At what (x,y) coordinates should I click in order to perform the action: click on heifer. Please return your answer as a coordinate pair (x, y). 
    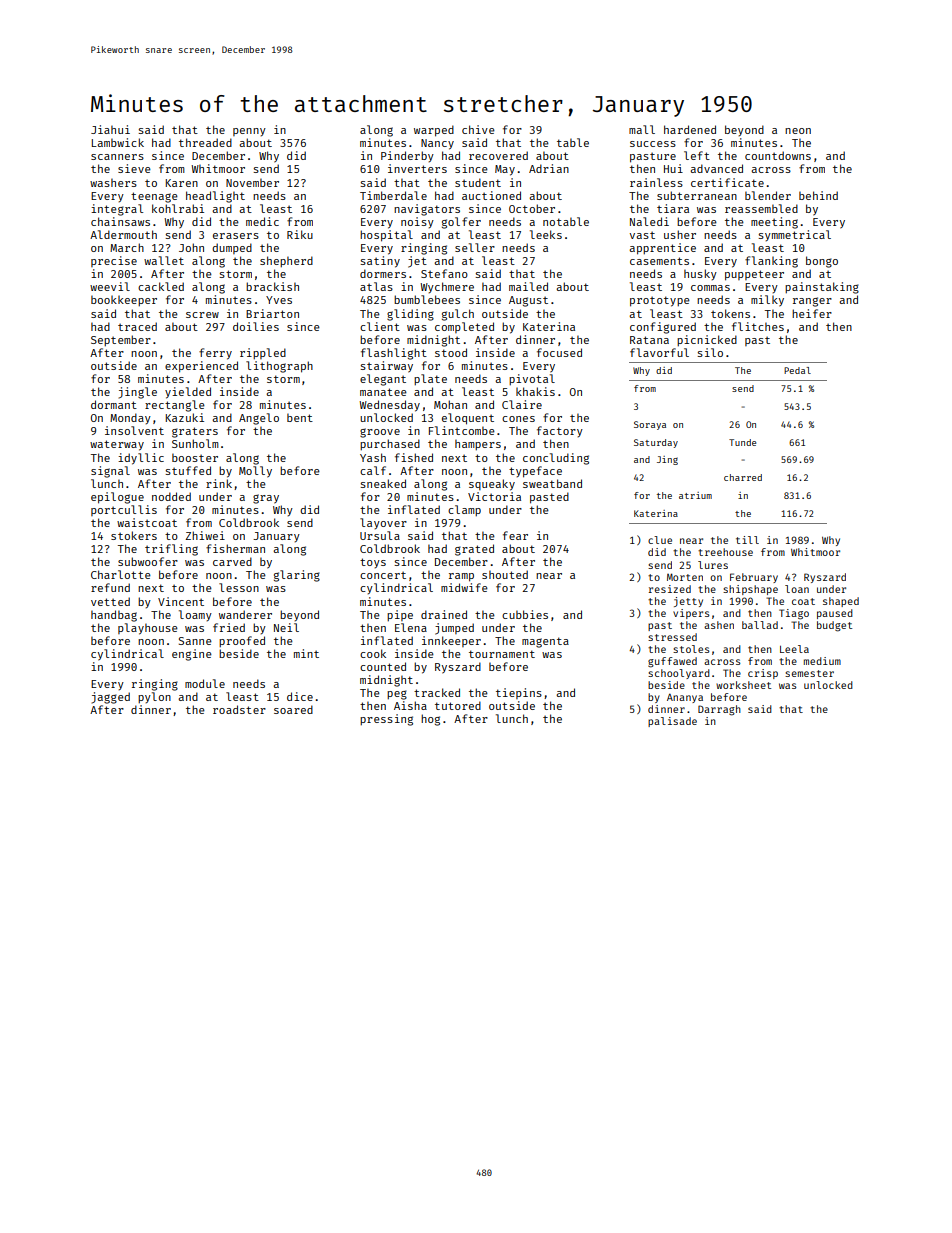
    Looking at the image, I should click on (812, 313).
